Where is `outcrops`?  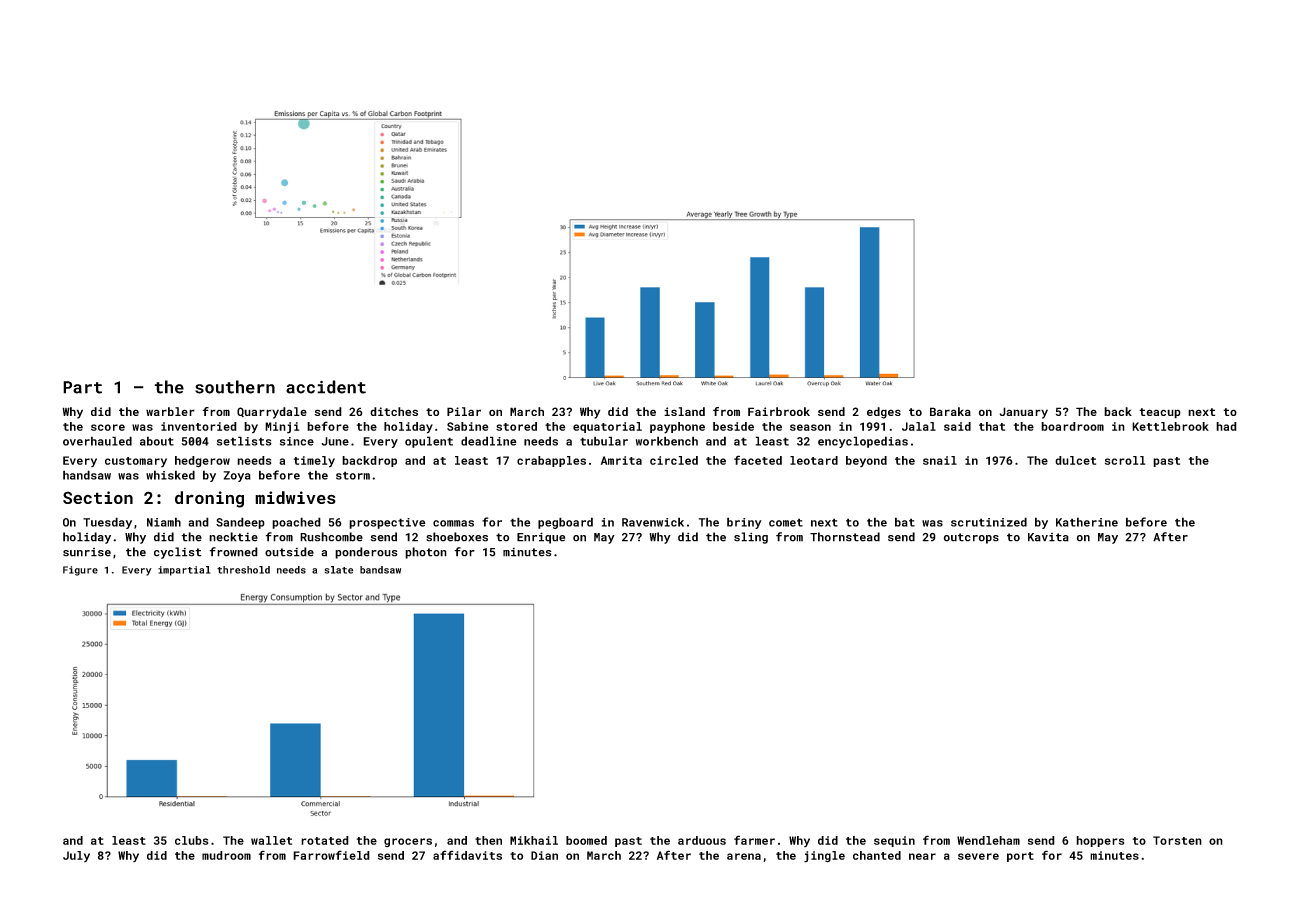 outcrops is located at coordinates (971, 538).
